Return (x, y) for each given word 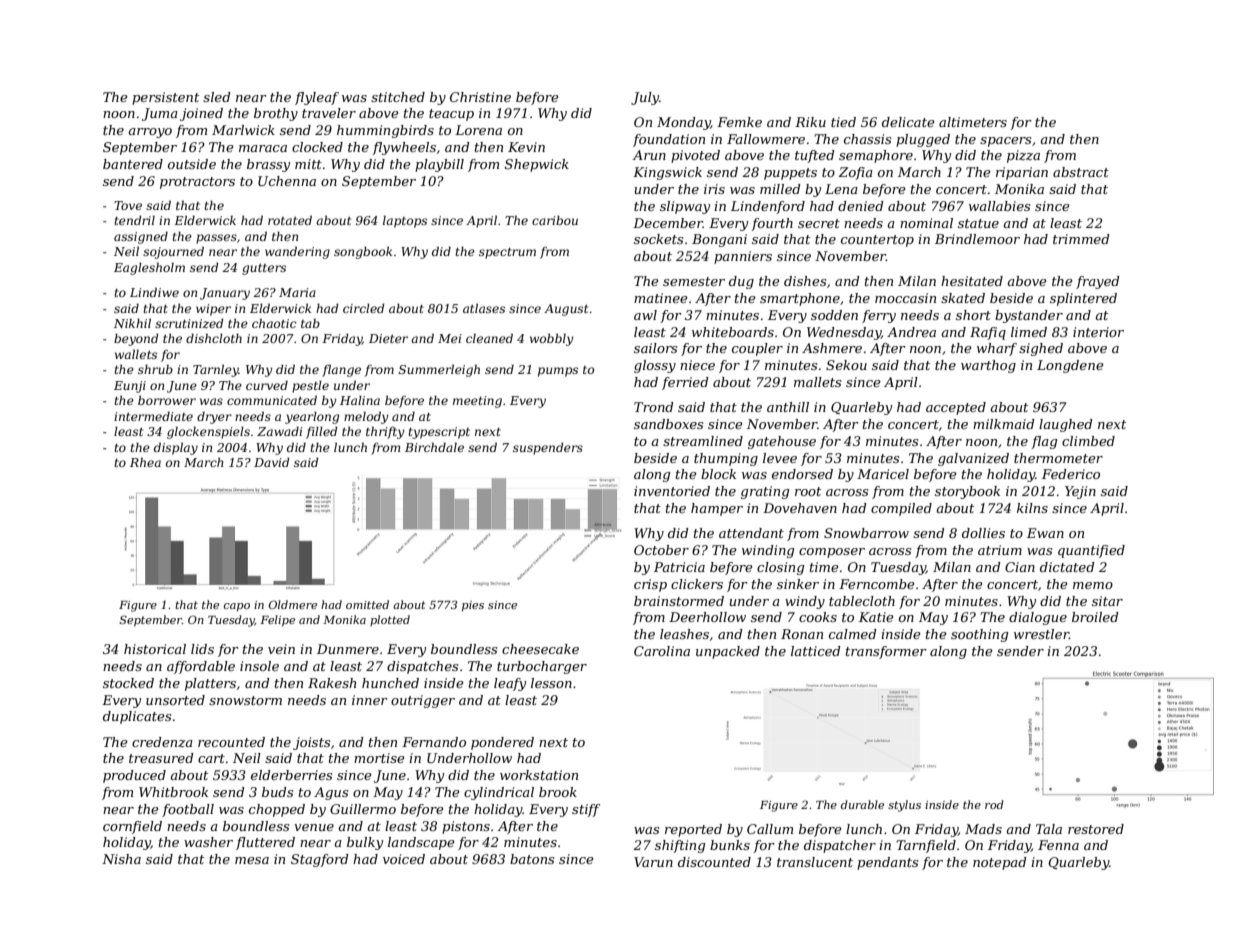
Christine (480, 97)
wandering (297, 252)
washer (208, 842)
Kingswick (667, 173)
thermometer (1058, 458)
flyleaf (317, 98)
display (176, 448)
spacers (1005, 142)
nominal (926, 223)
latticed (816, 651)
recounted (231, 742)
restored (1096, 829)
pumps (558, 372)
